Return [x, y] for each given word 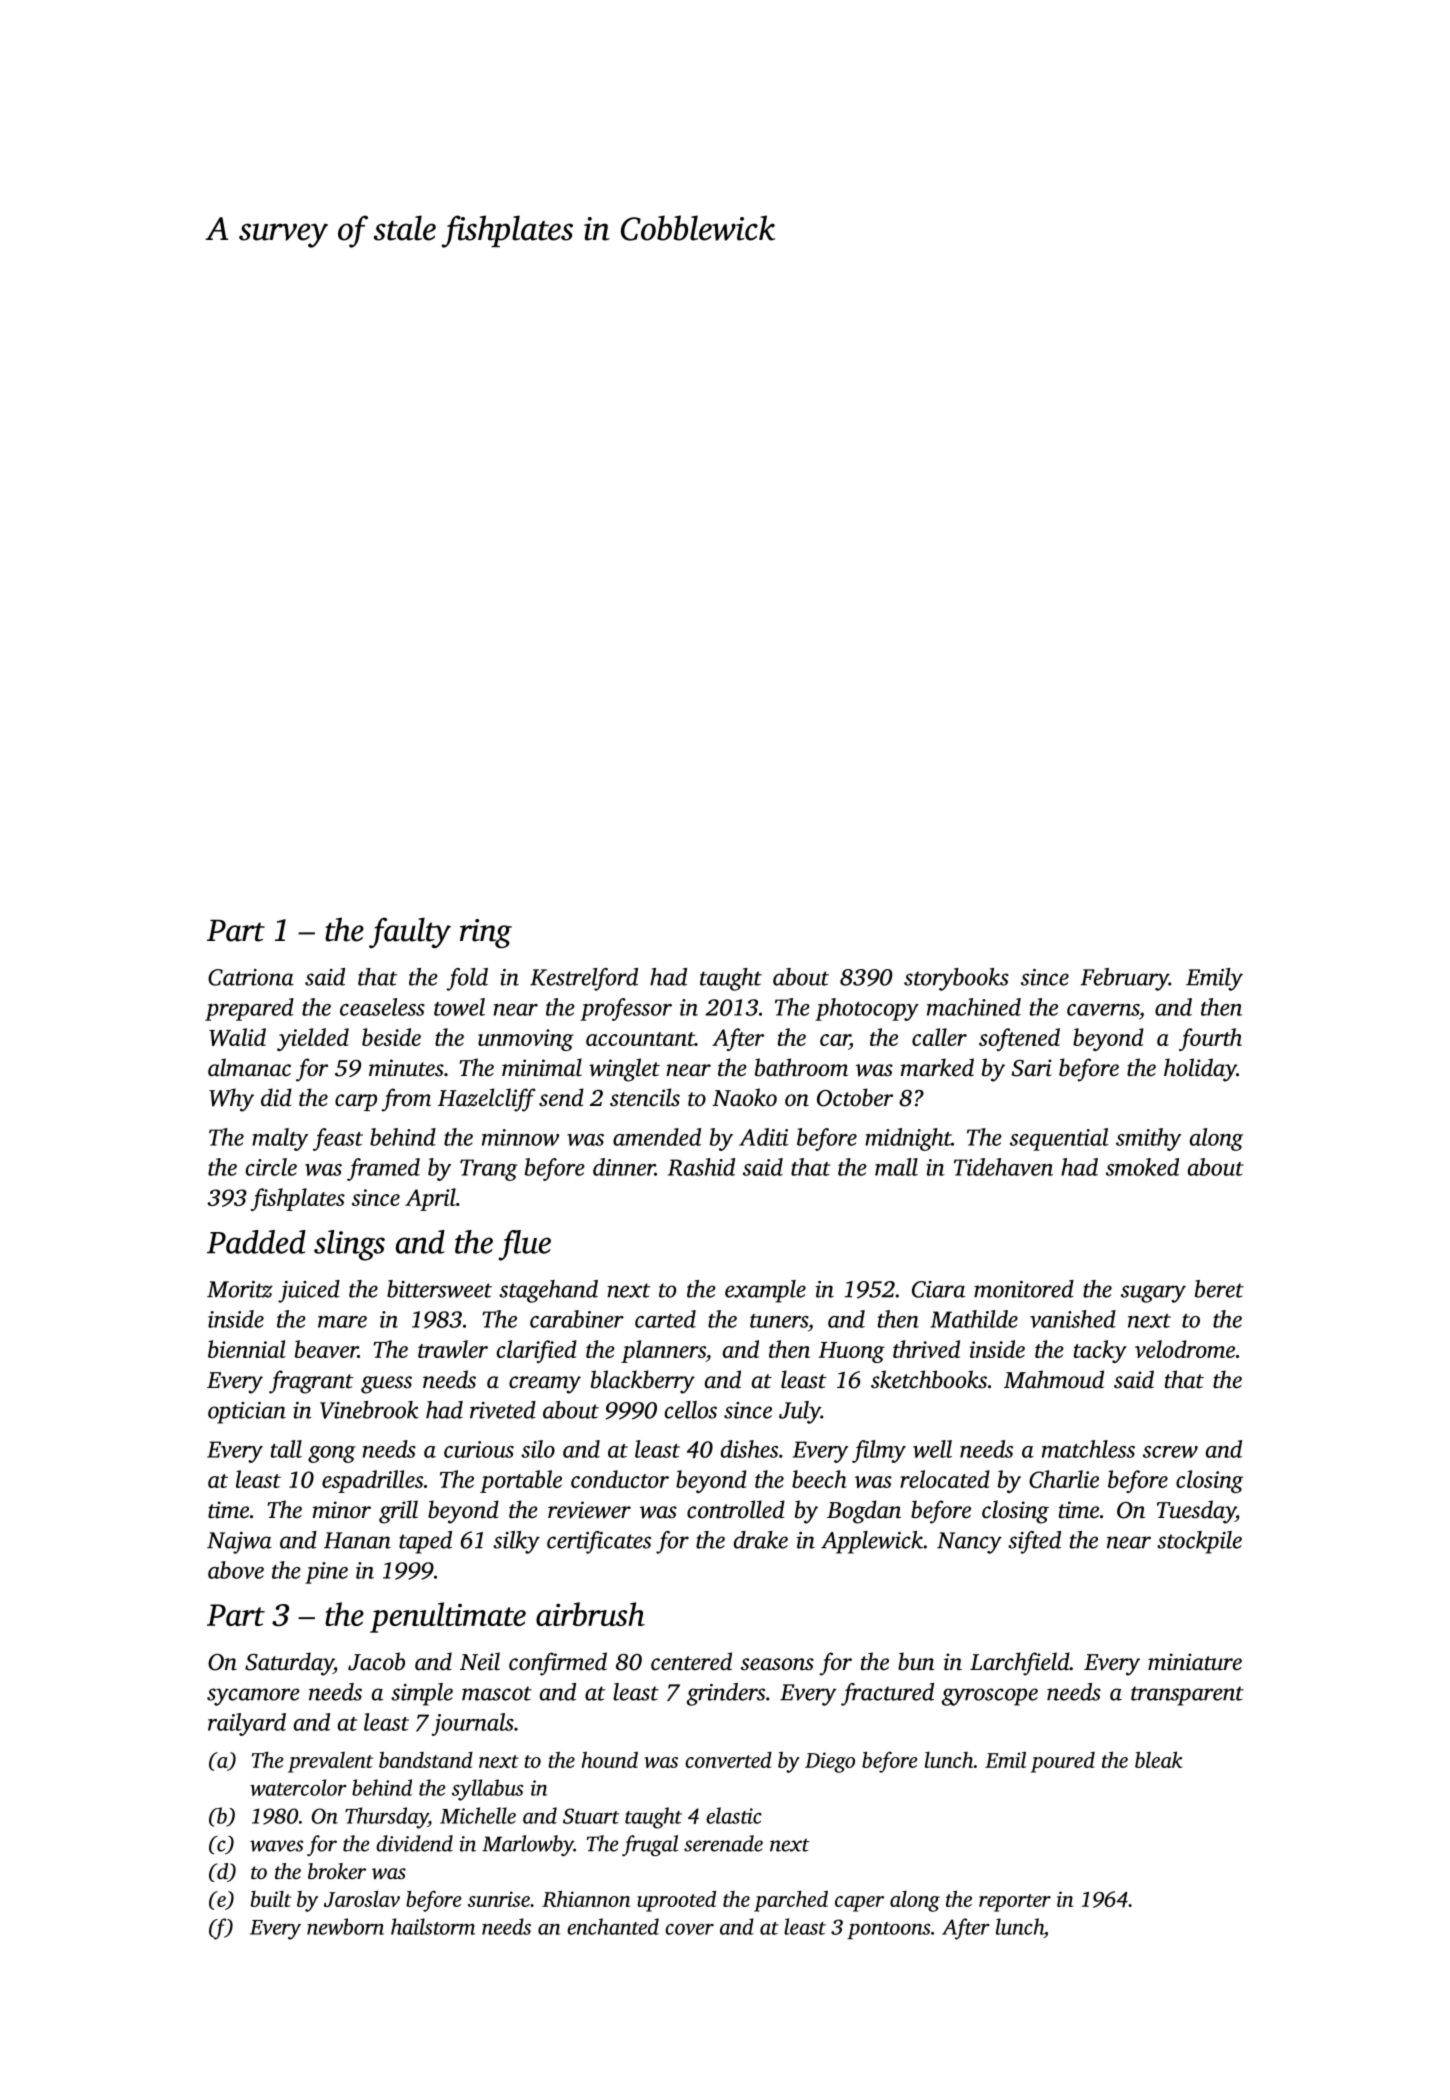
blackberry [643, 1382]
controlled [736, 1509]
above [236, 1570]
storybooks [956, 979]
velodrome [1185, 1349]
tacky [1100, 1351]
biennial [247, 1349]
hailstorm [433, 1926]
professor [626, 1009]
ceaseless [382, 1007]
